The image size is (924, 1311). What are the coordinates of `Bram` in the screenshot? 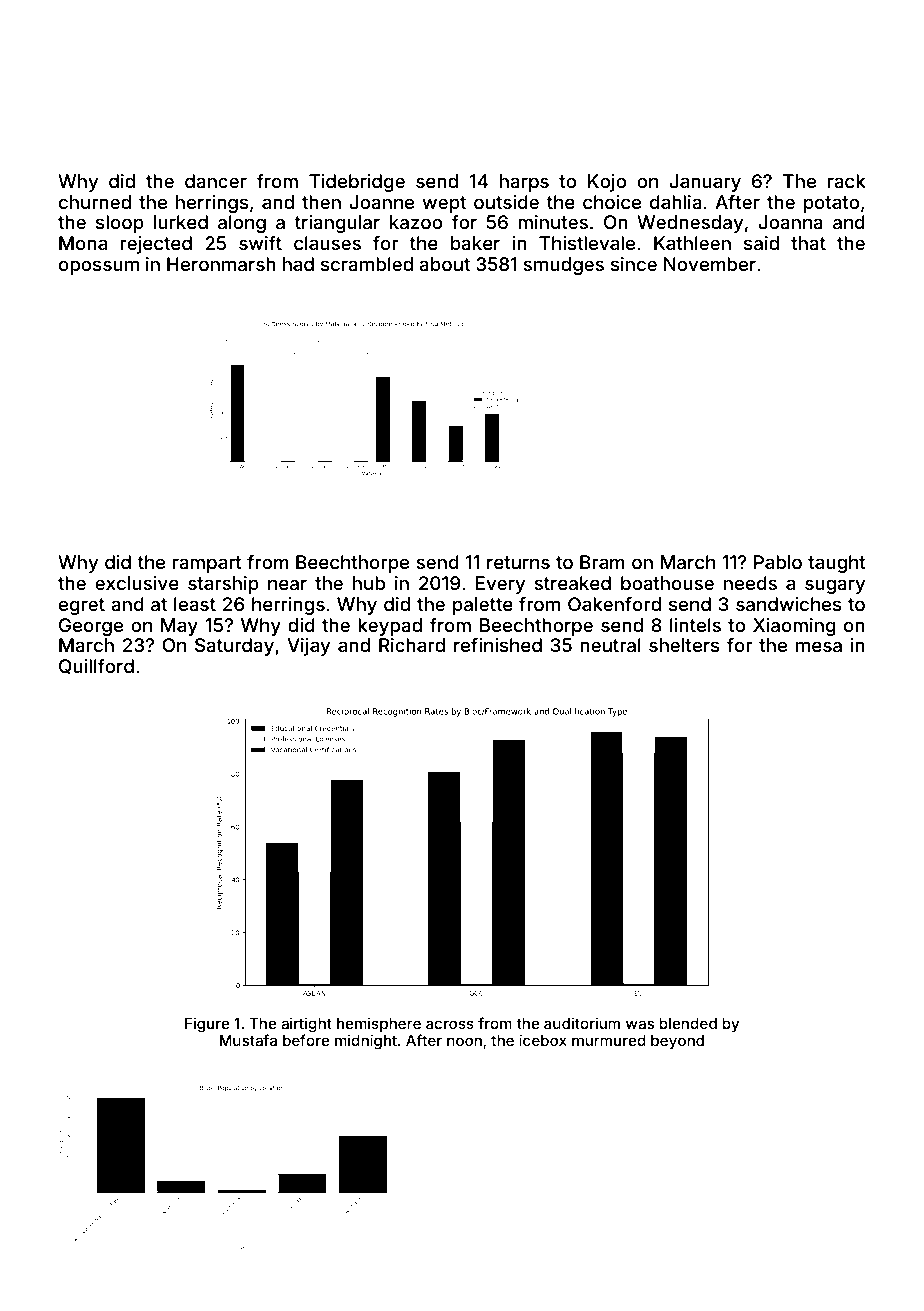 It's located at (602, 562).
